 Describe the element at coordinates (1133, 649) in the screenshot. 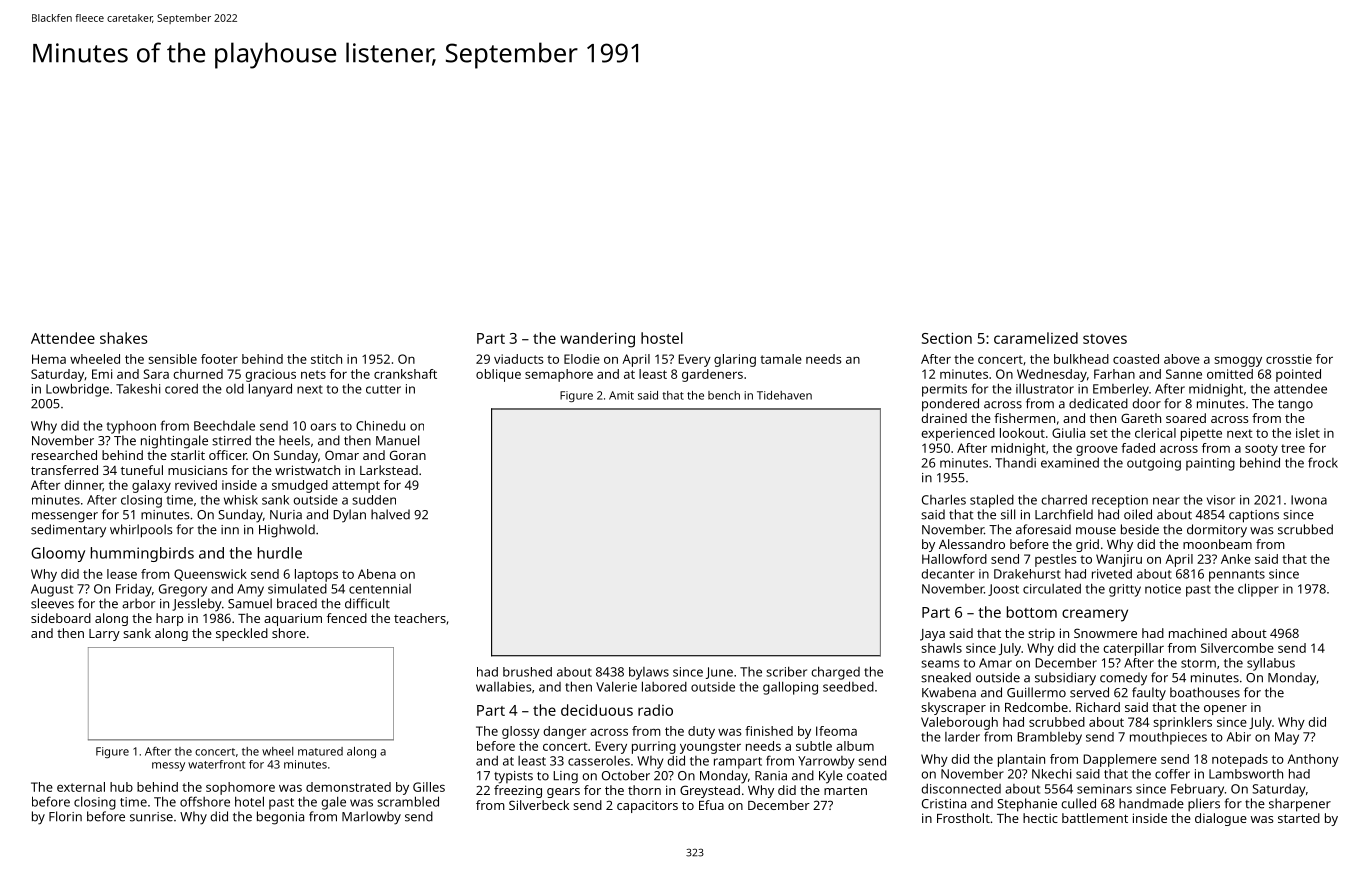

I see `caterpillar` at that location.
